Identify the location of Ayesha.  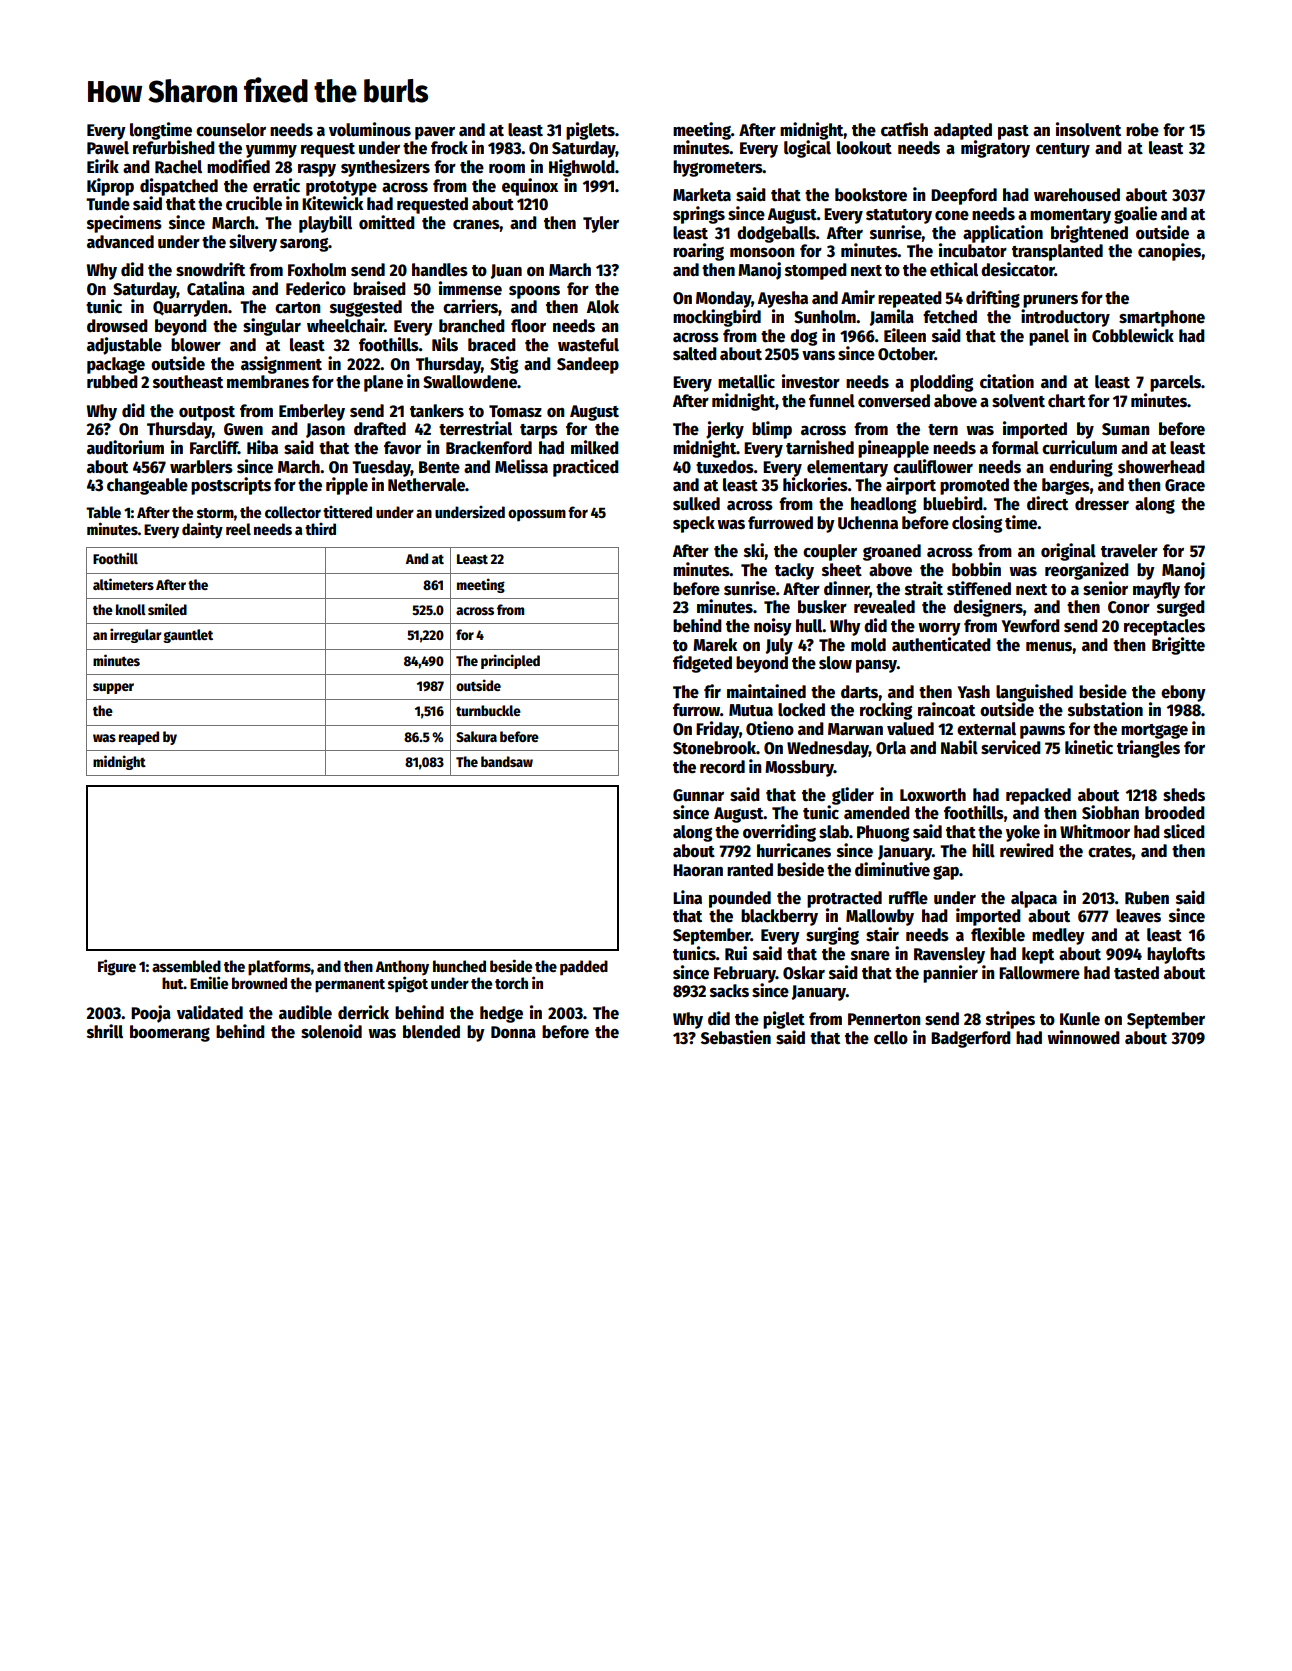
(783, 299).
